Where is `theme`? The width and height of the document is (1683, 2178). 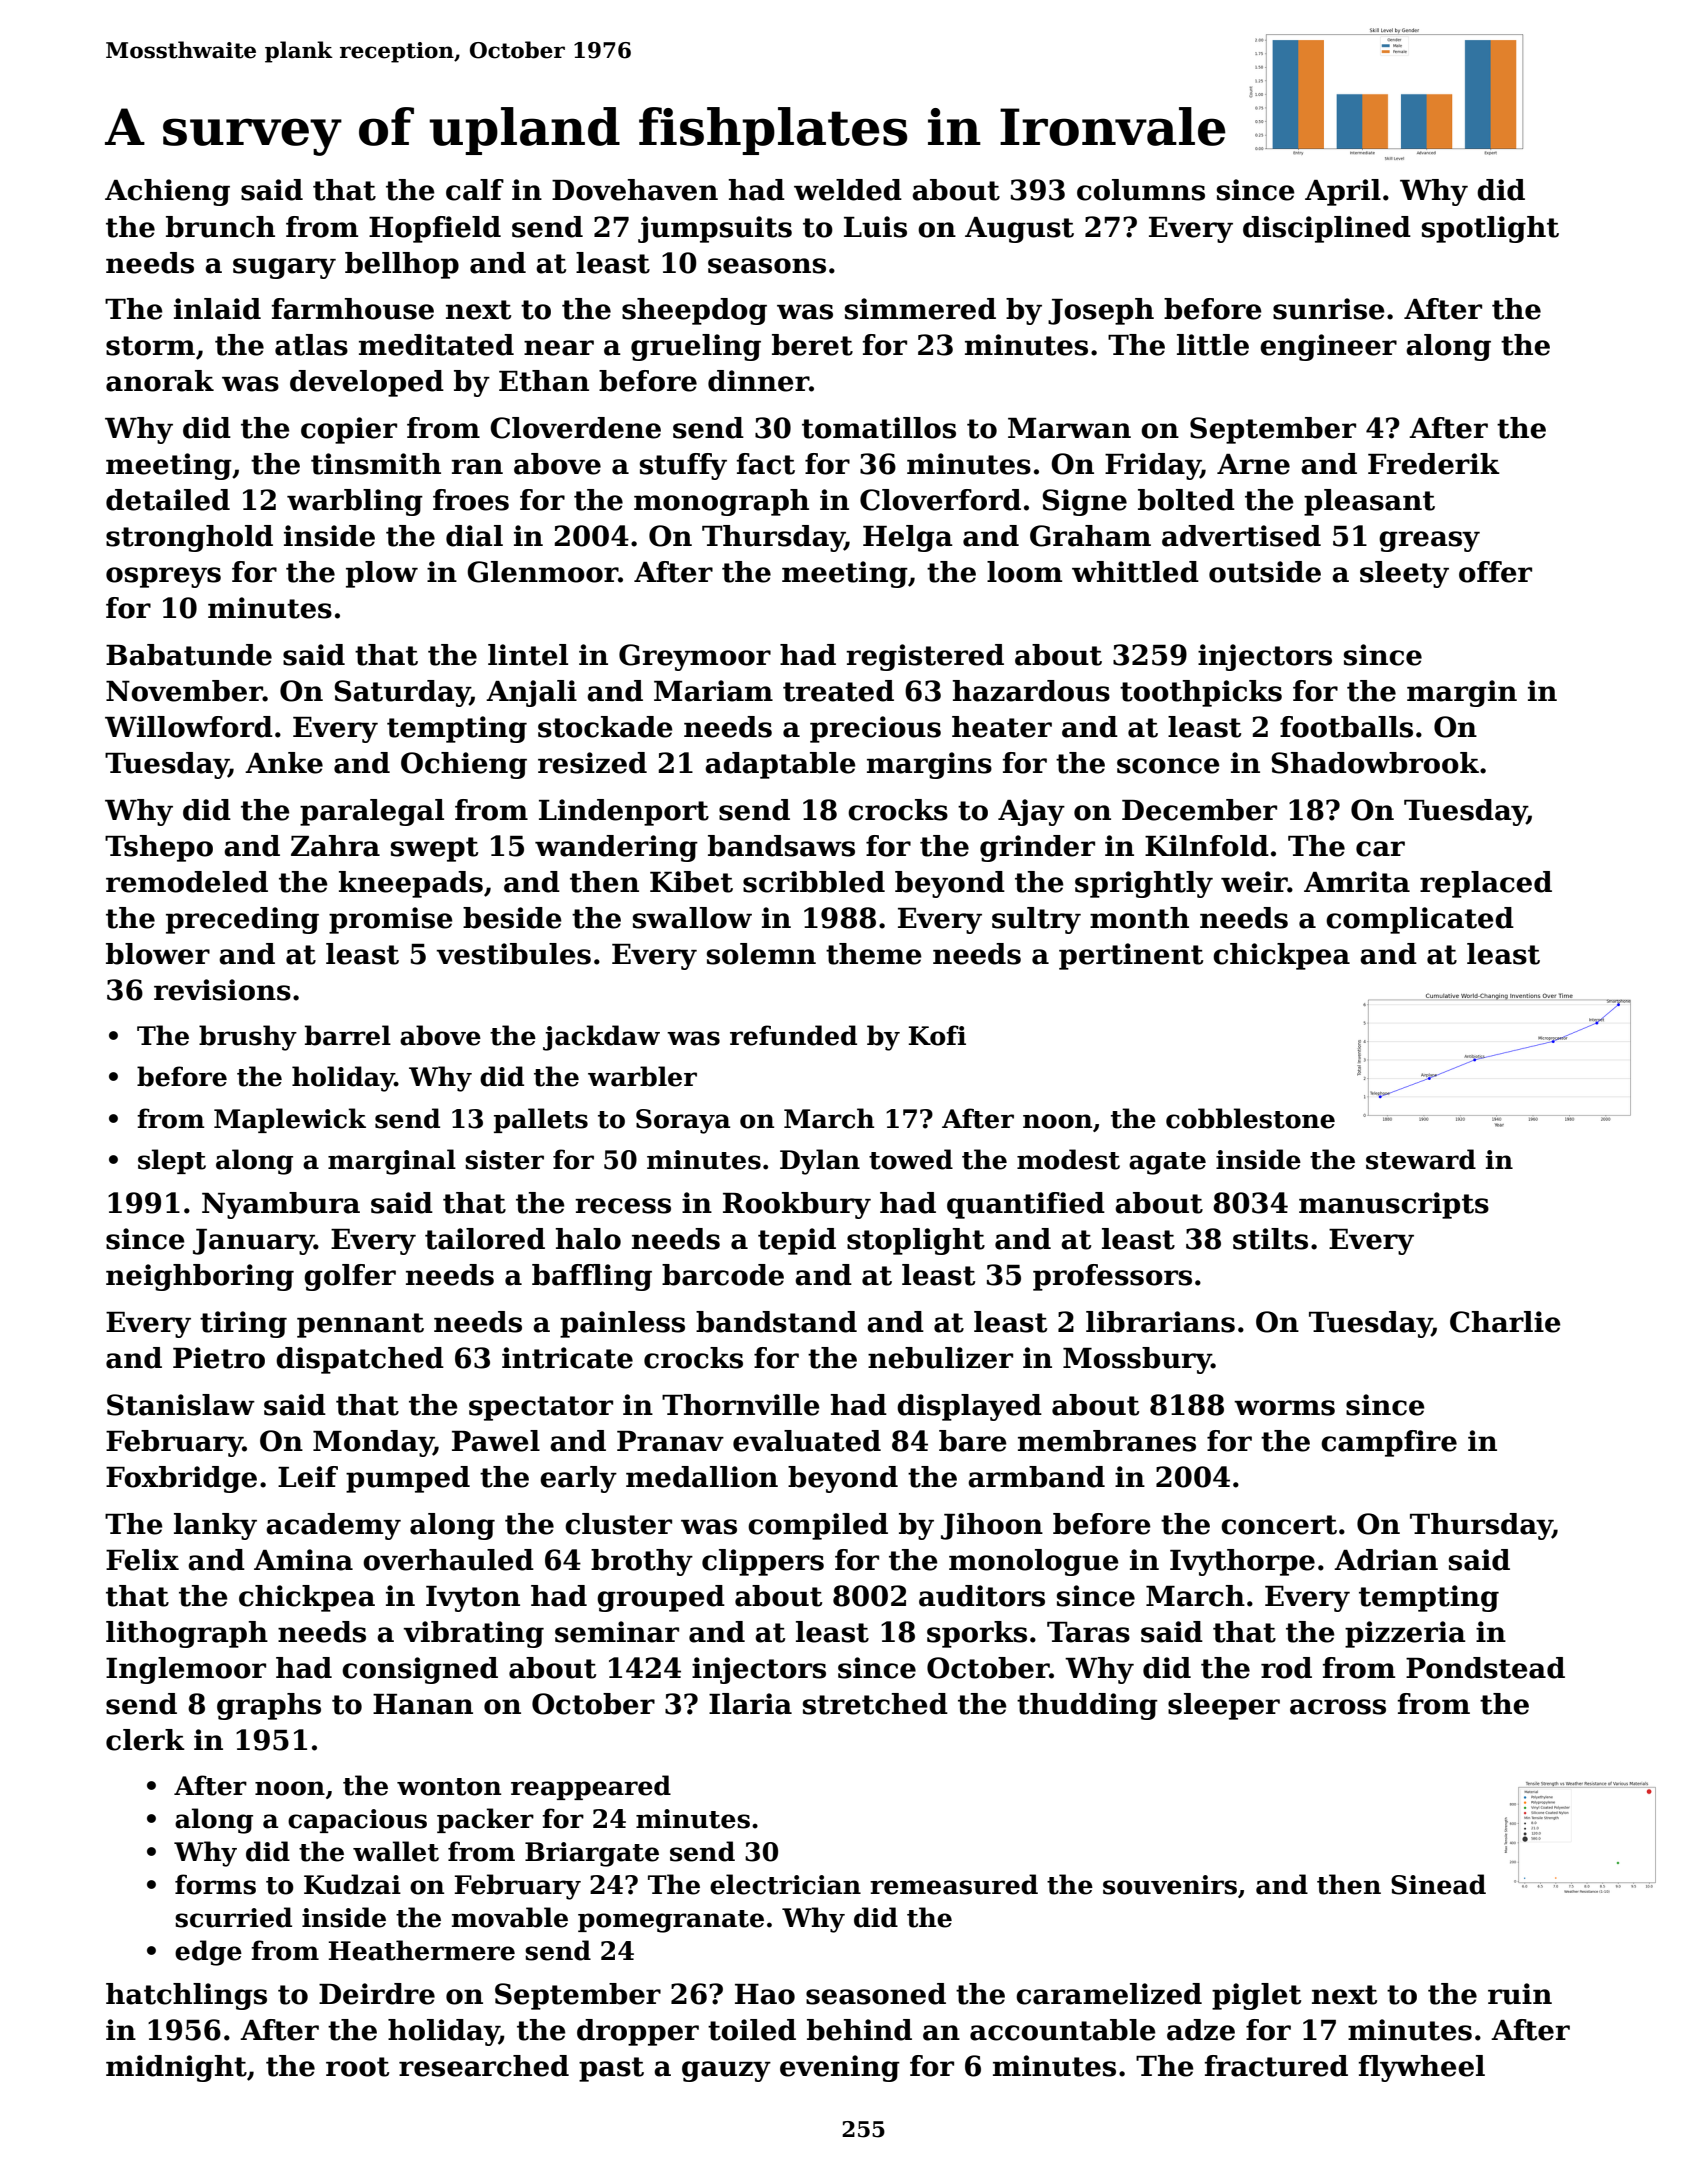 theme is located at coordinates (874, 954).
